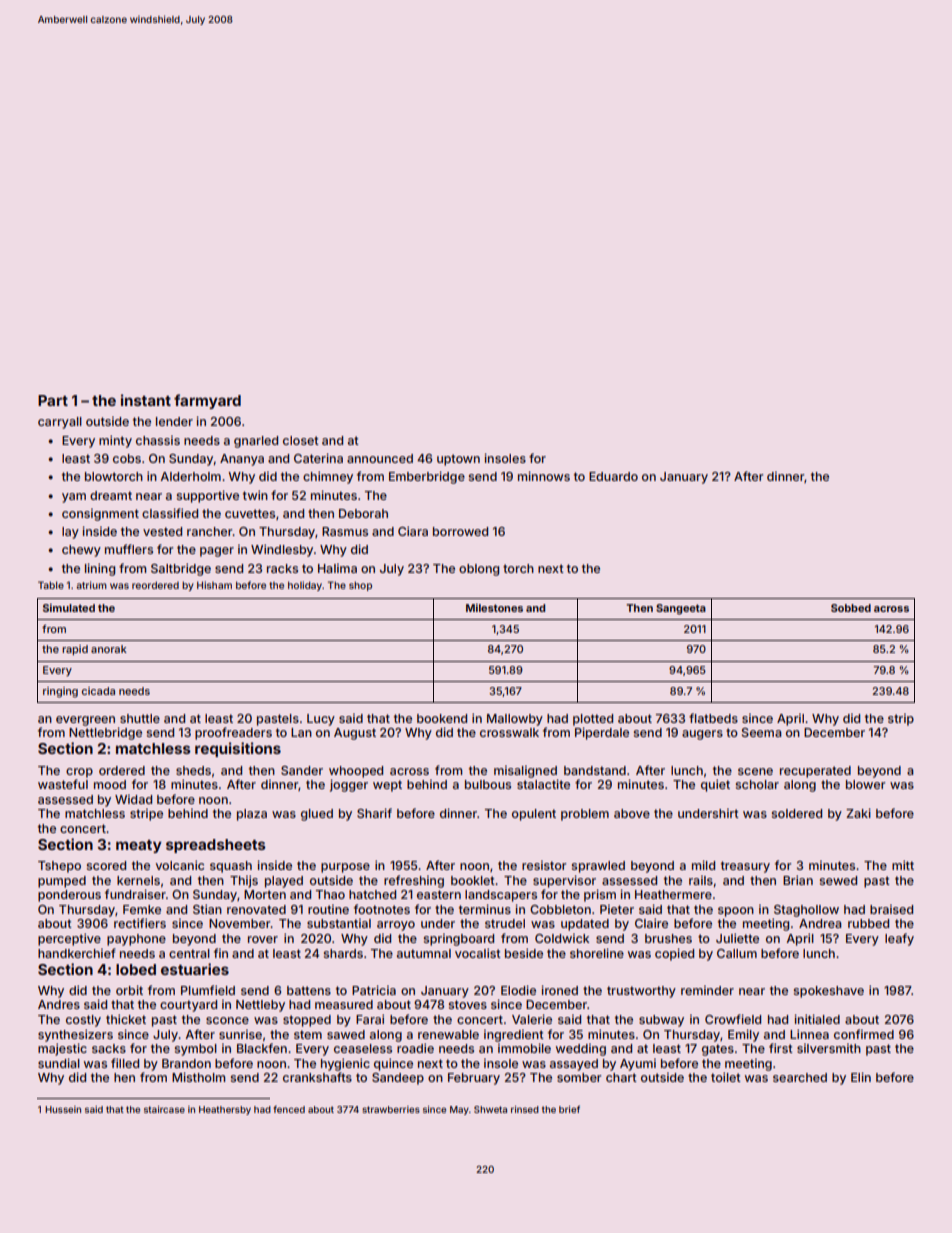 The height and width of the document is (1233, 952). I want to click on bandstand, so click(595, 770).
